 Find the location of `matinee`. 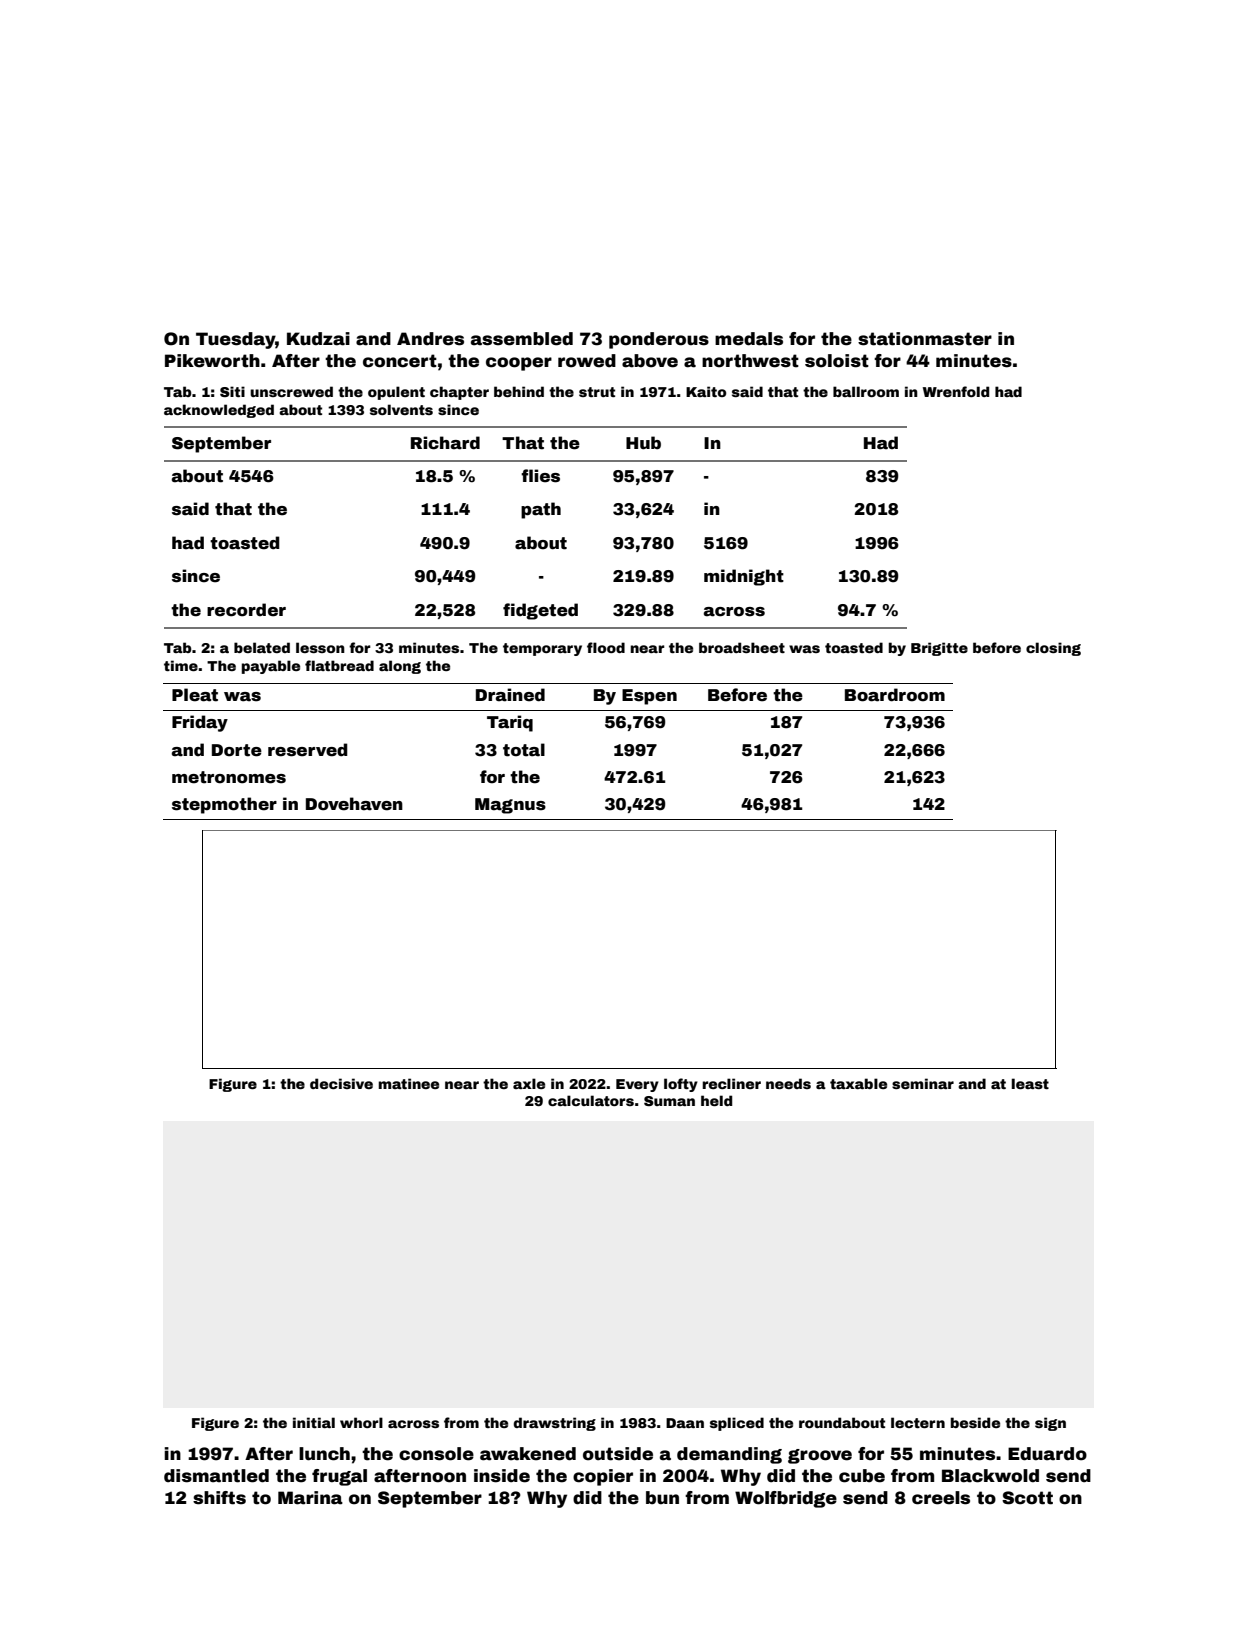

matinee is located at coordinates (408, 1083).
